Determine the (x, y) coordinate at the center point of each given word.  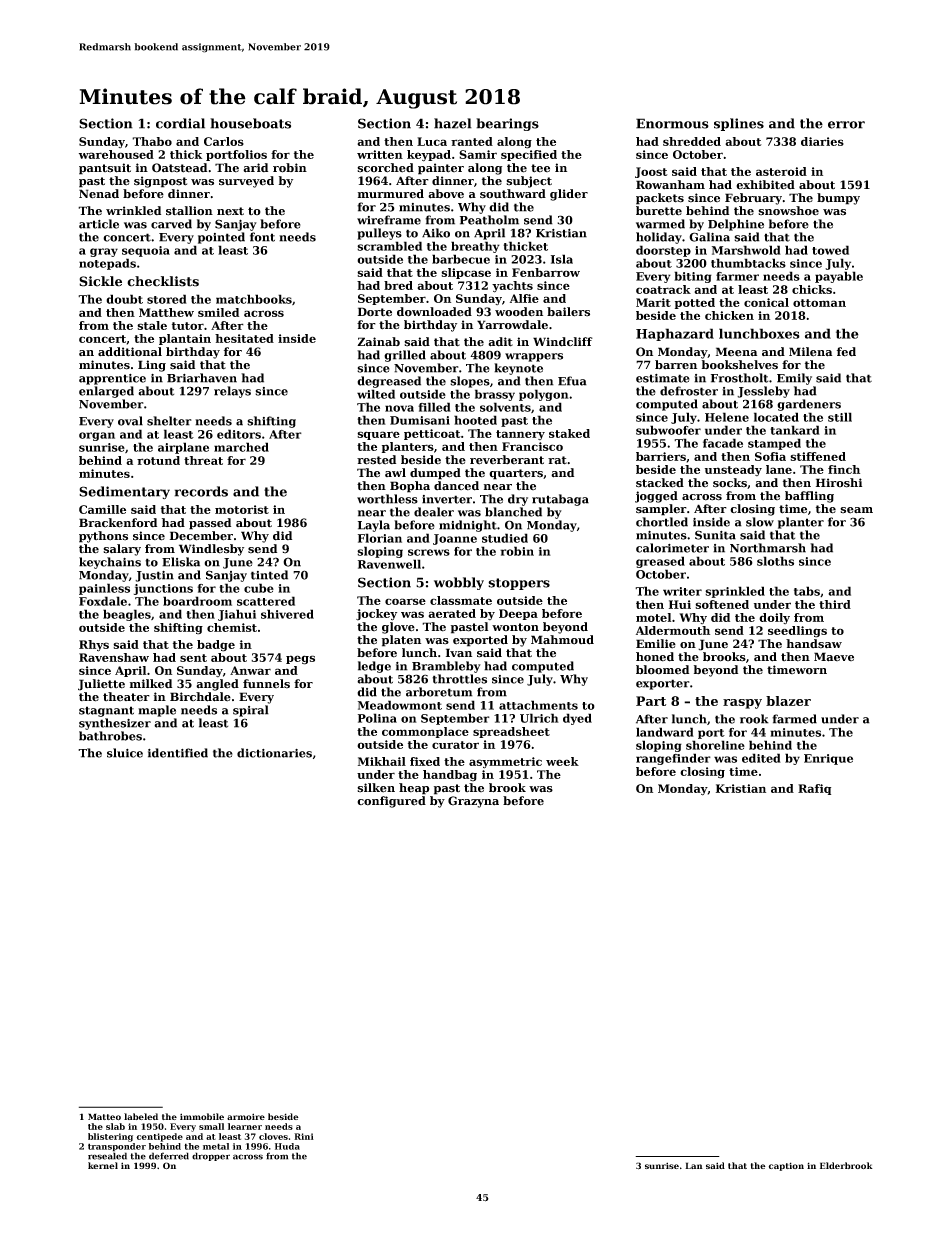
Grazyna (473, 802)
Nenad (99, 194)
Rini (304, 1136)
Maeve (834, 657)
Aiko (436, 233)
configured (391, 802)
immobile (202, 1116)
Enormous (672, 123)
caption (786, 1166)
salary (122, 550)
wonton (515, 627)
